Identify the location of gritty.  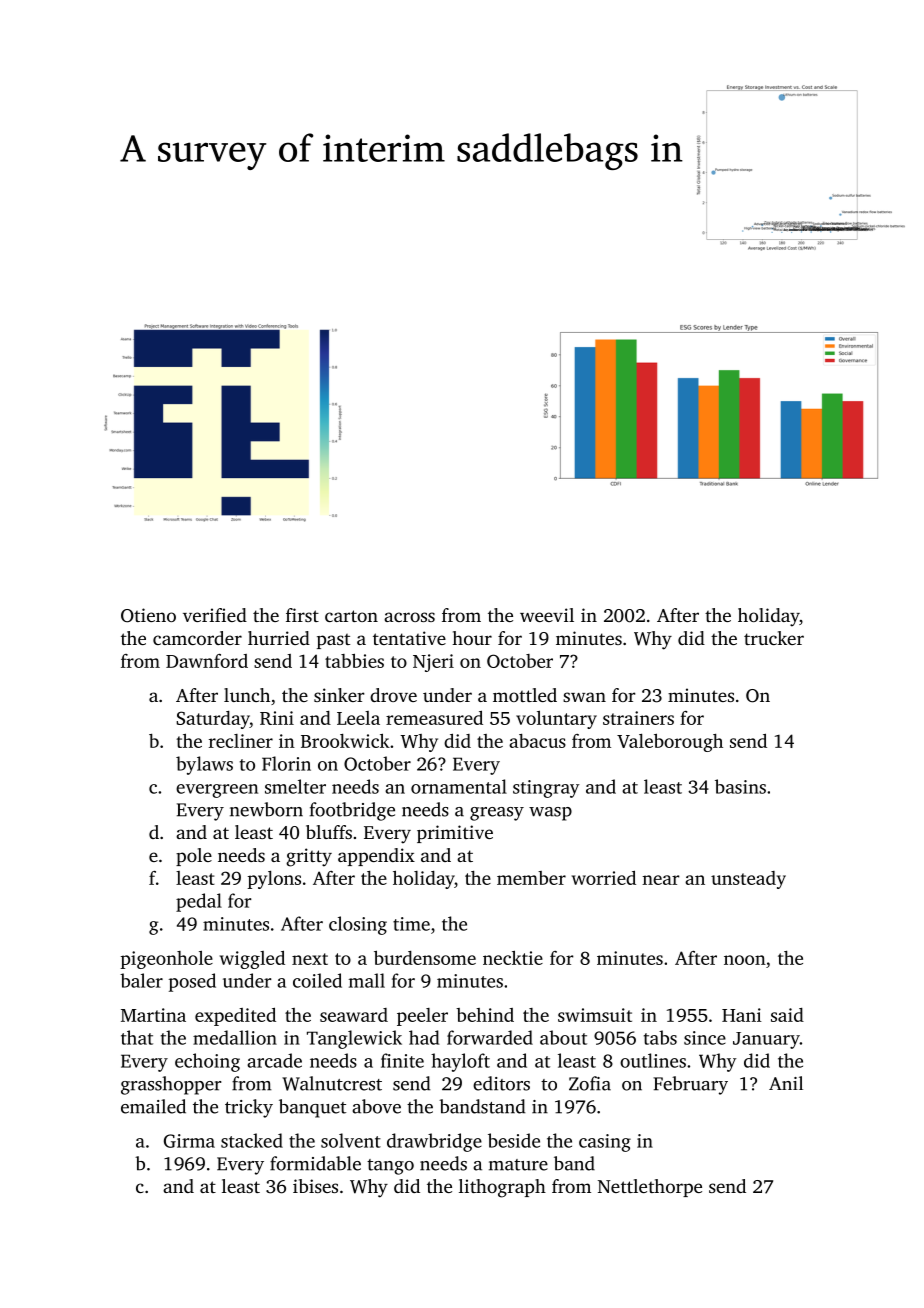
(309, 857).
